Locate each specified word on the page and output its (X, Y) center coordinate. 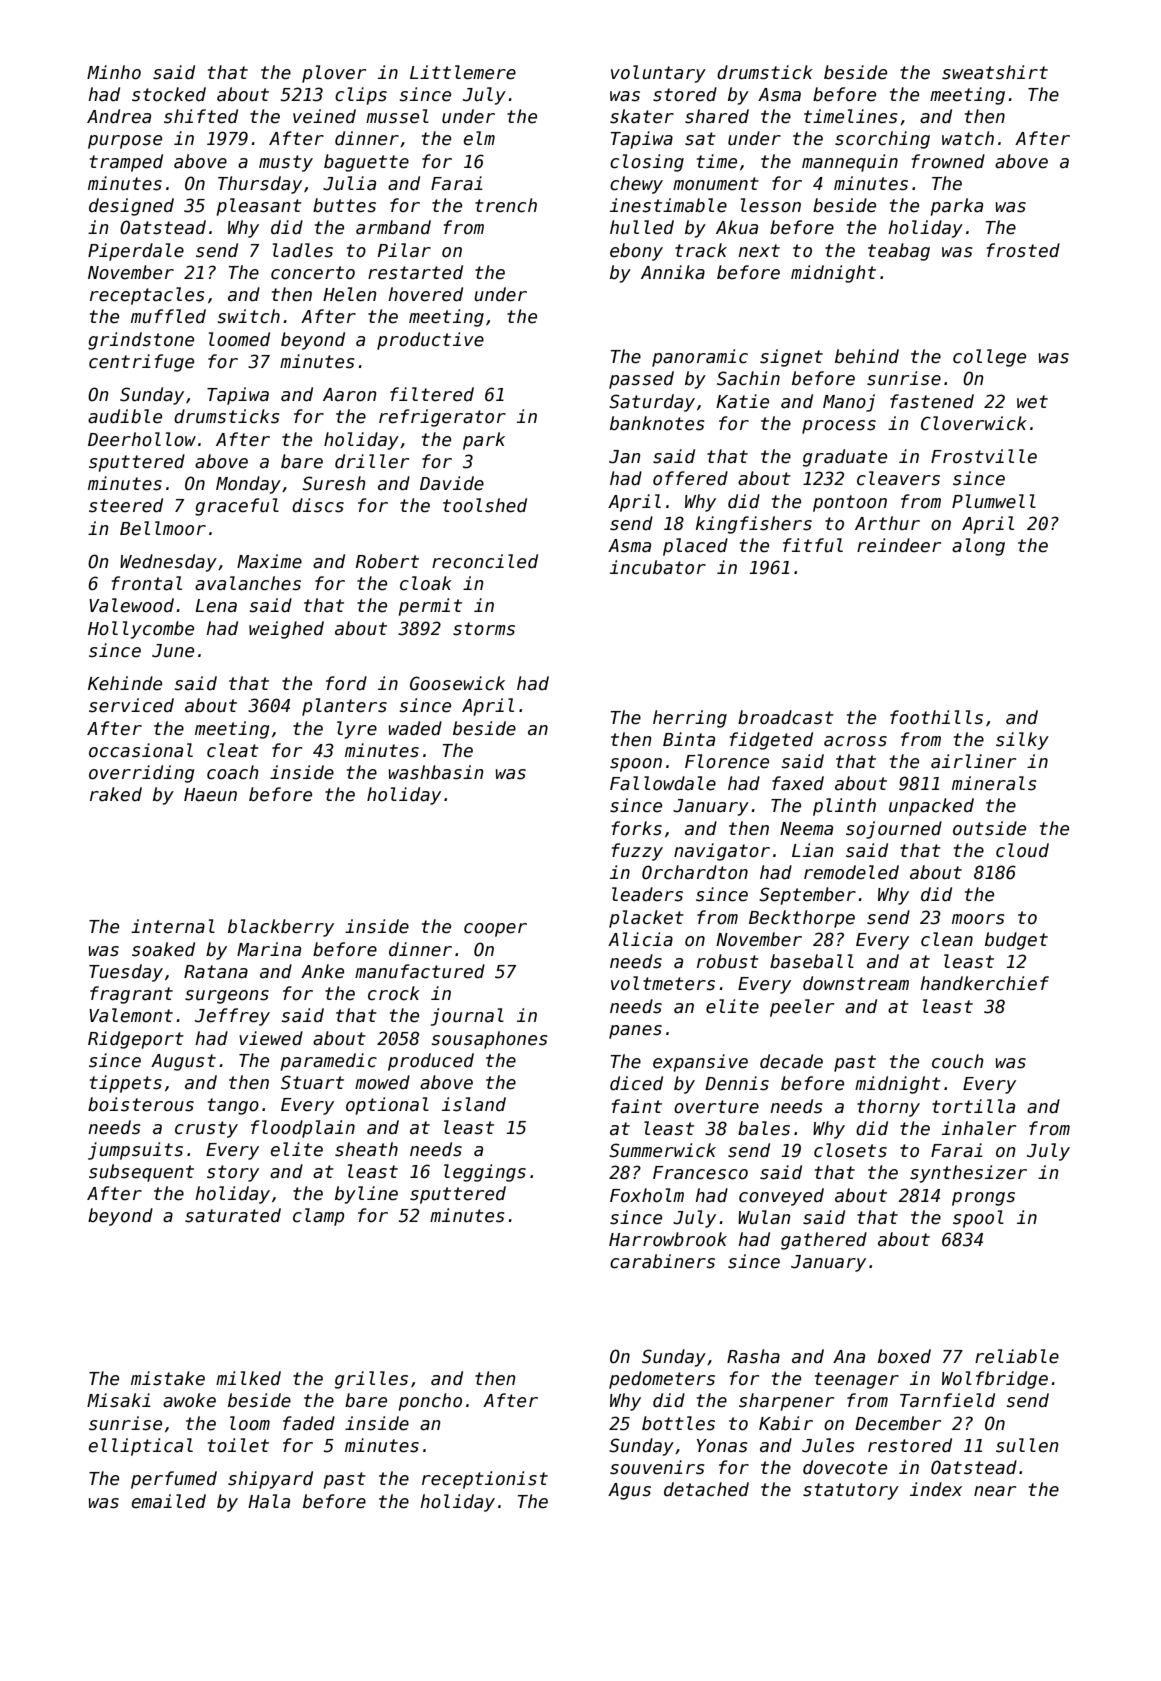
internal (173, 926)
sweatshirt (995, 72)
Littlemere (463, 72)
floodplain (303, 1129)
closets (850, 1150)
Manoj (849, 403)
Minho (114, 72)
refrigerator (442, 418)
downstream (856, 983)
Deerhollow (142, 439)
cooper (495, 930)
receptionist (485, 1480)
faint (637, 1106)
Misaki (119, 1400)
